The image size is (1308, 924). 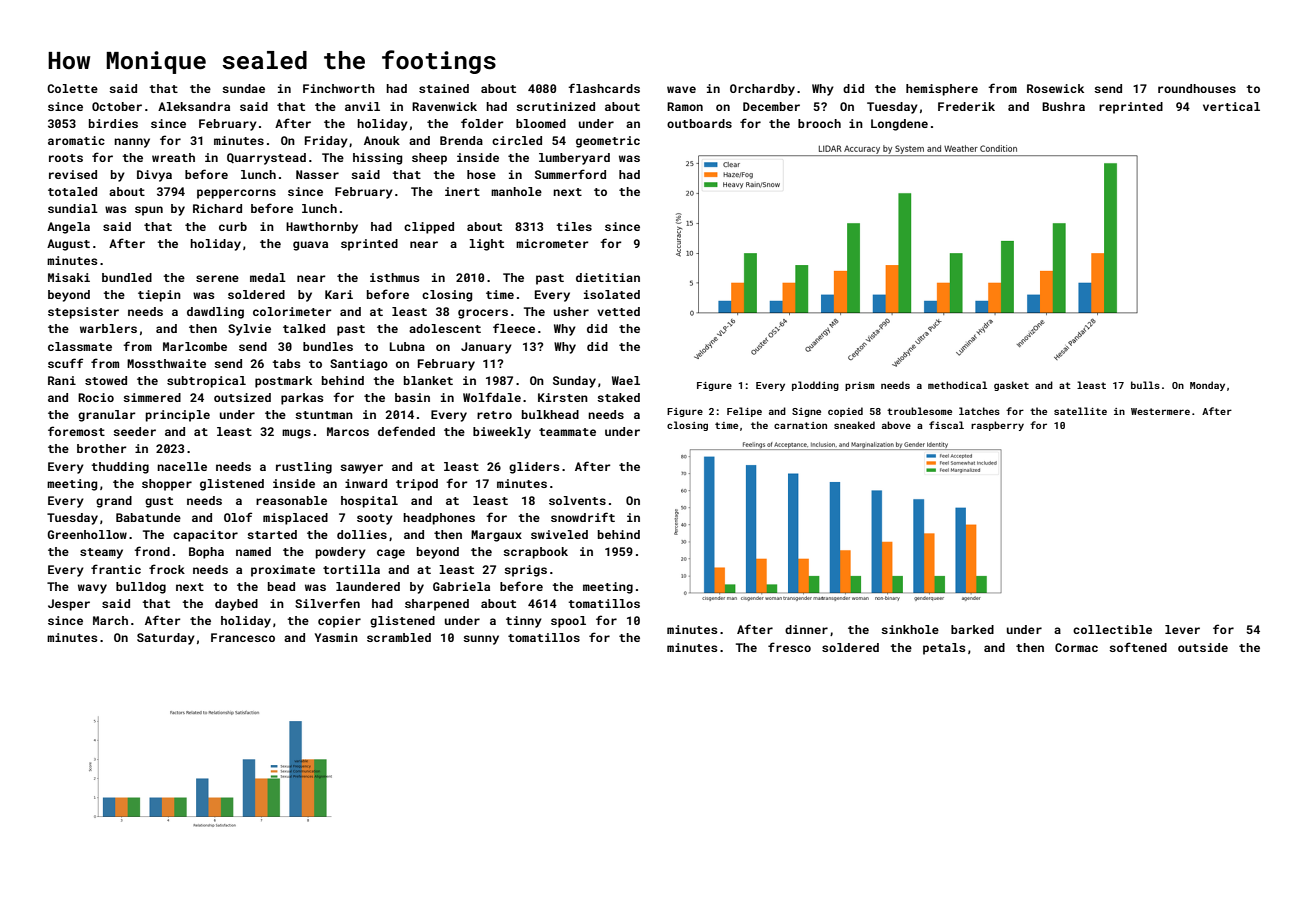 I want to click on vetted, so click(x=618, y=311).
